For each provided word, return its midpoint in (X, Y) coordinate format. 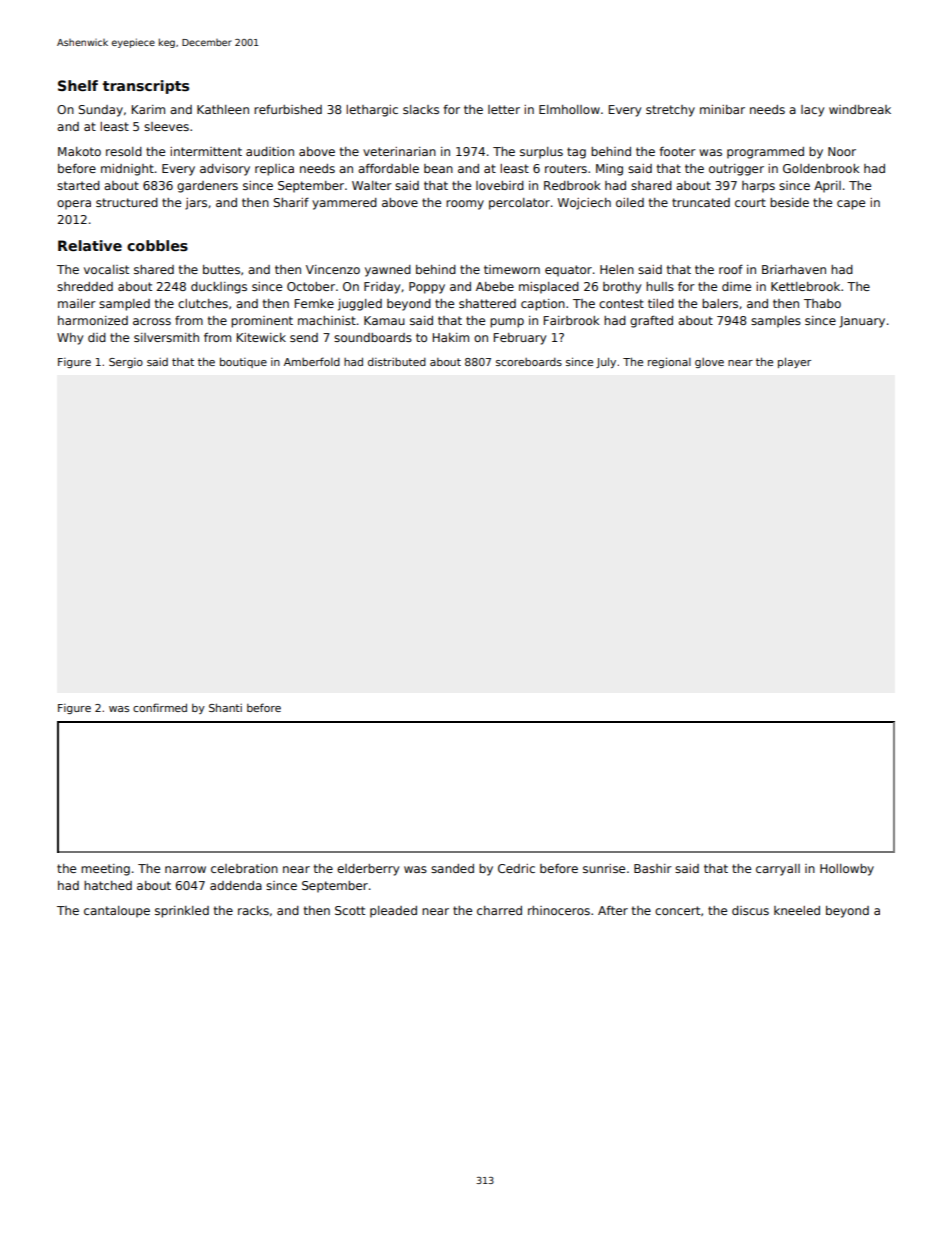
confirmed (160, 707)
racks (253, 910)
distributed (397, 362)
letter (504, 109)
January (862, 322)
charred (499, 910)
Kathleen (223, 109)
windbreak (860, 109)
